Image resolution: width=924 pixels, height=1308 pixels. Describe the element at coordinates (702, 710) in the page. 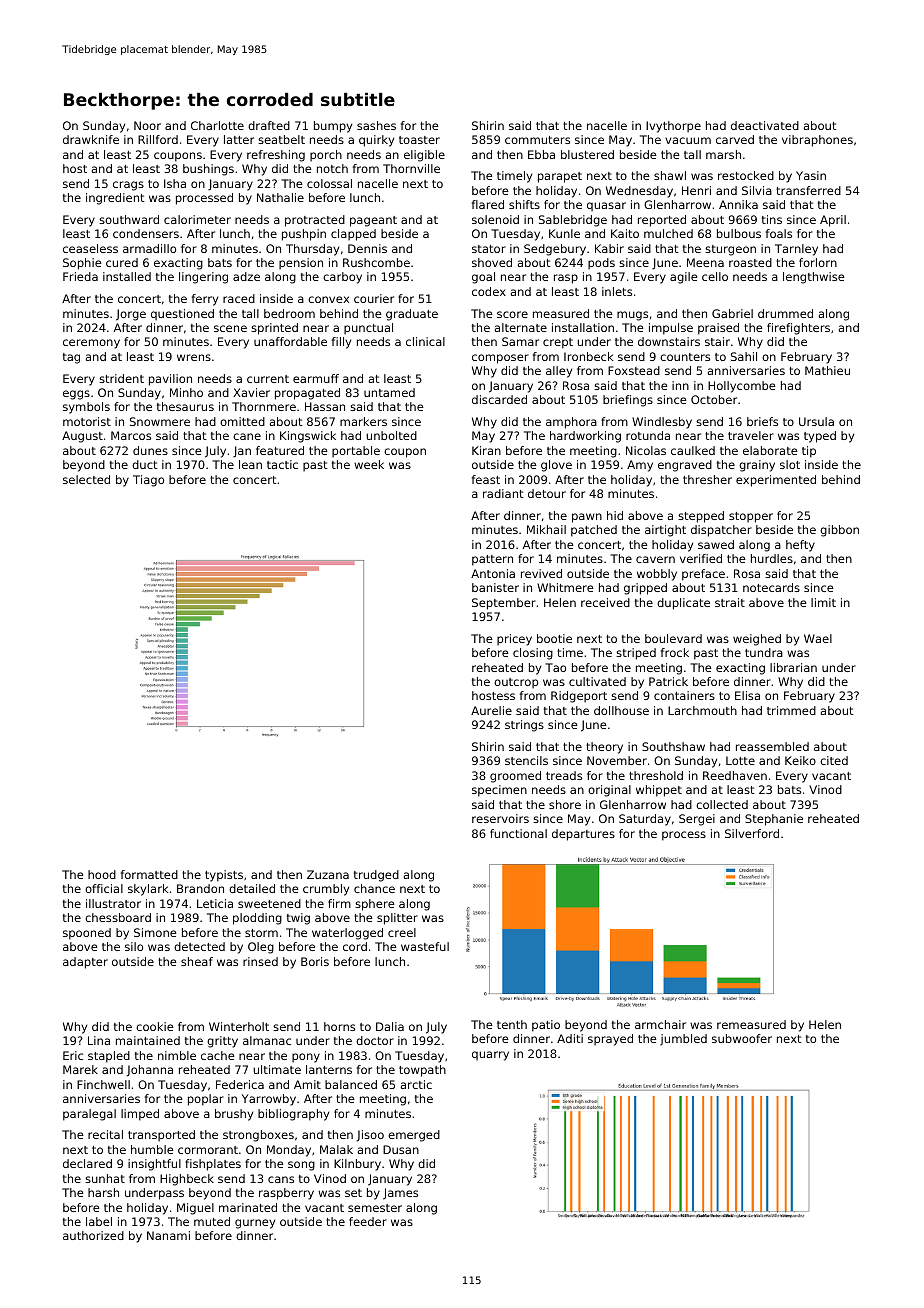

I see `Larchmouth` at that location.
